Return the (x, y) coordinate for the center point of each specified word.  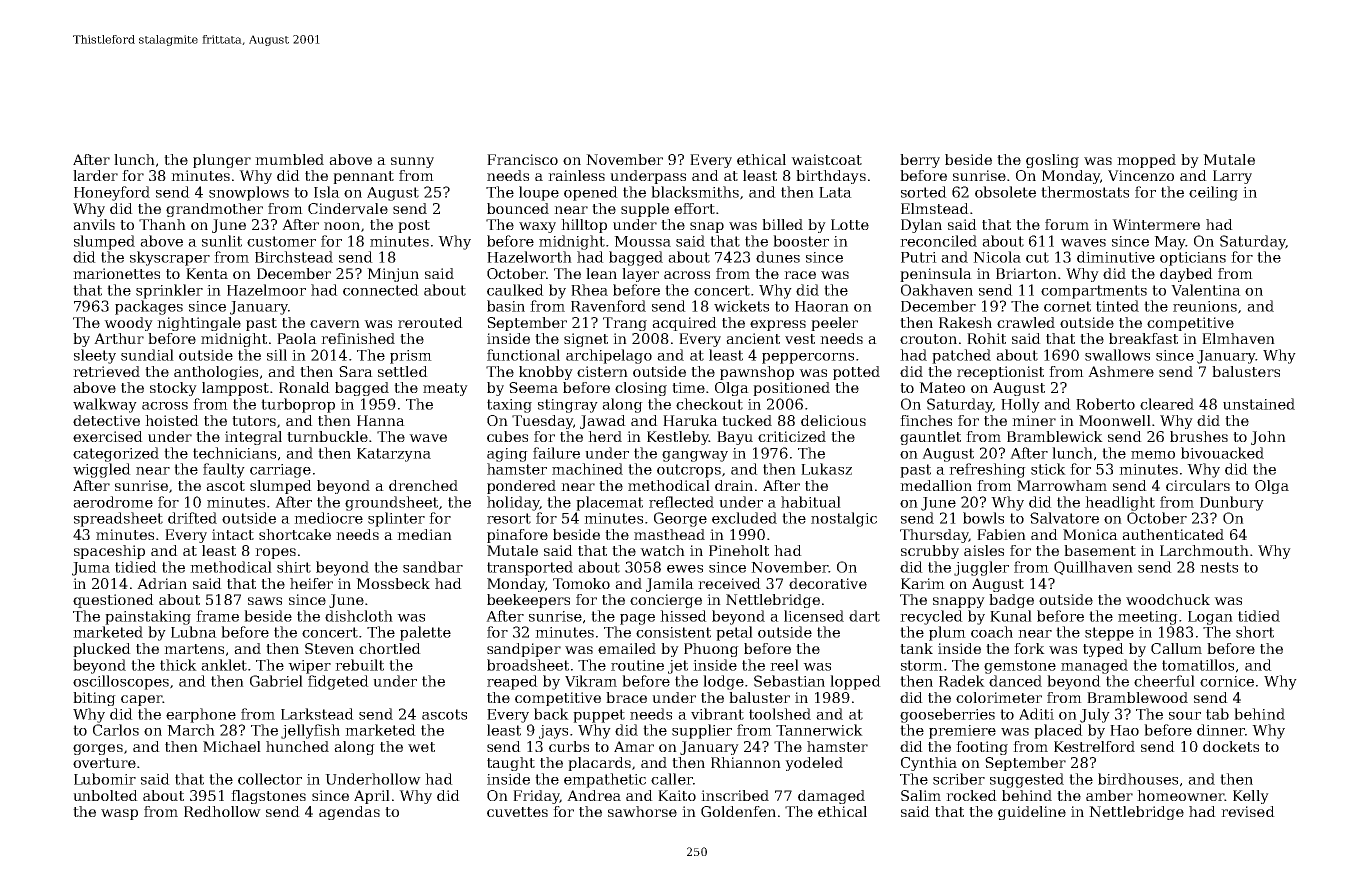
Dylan (921, 226)
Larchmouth (1204, 550)
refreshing (987, 470)
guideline (1032, 813)
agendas (349, 813)
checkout (709, 404)
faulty (224, 470)
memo (1153, 455)
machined (587, 469)
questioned (113, 601)
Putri (919, 257)
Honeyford (112, 193)
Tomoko (581, 583)
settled (403, 371)
